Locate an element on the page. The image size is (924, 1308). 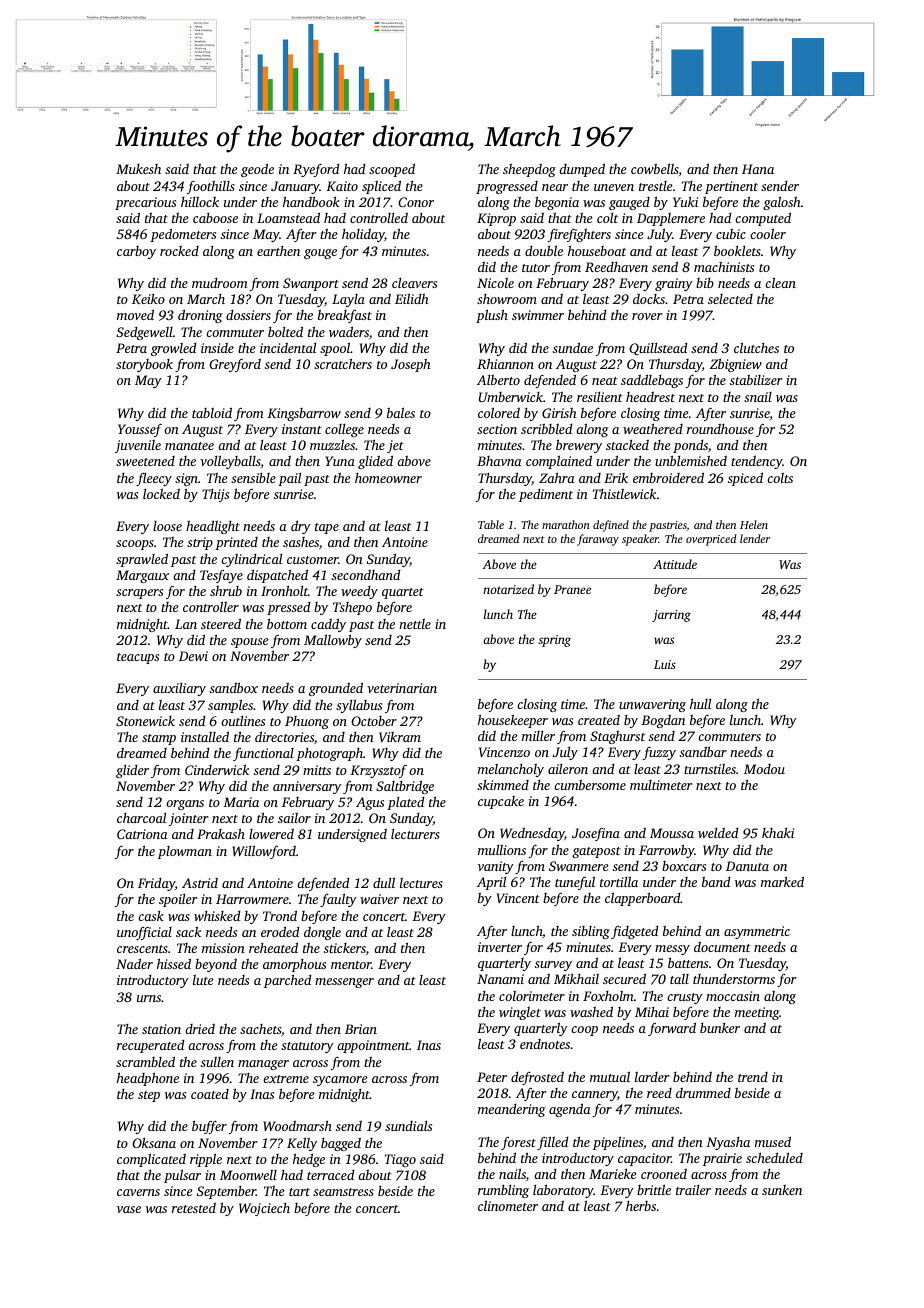
instant is located at coordinates (302, 429).
